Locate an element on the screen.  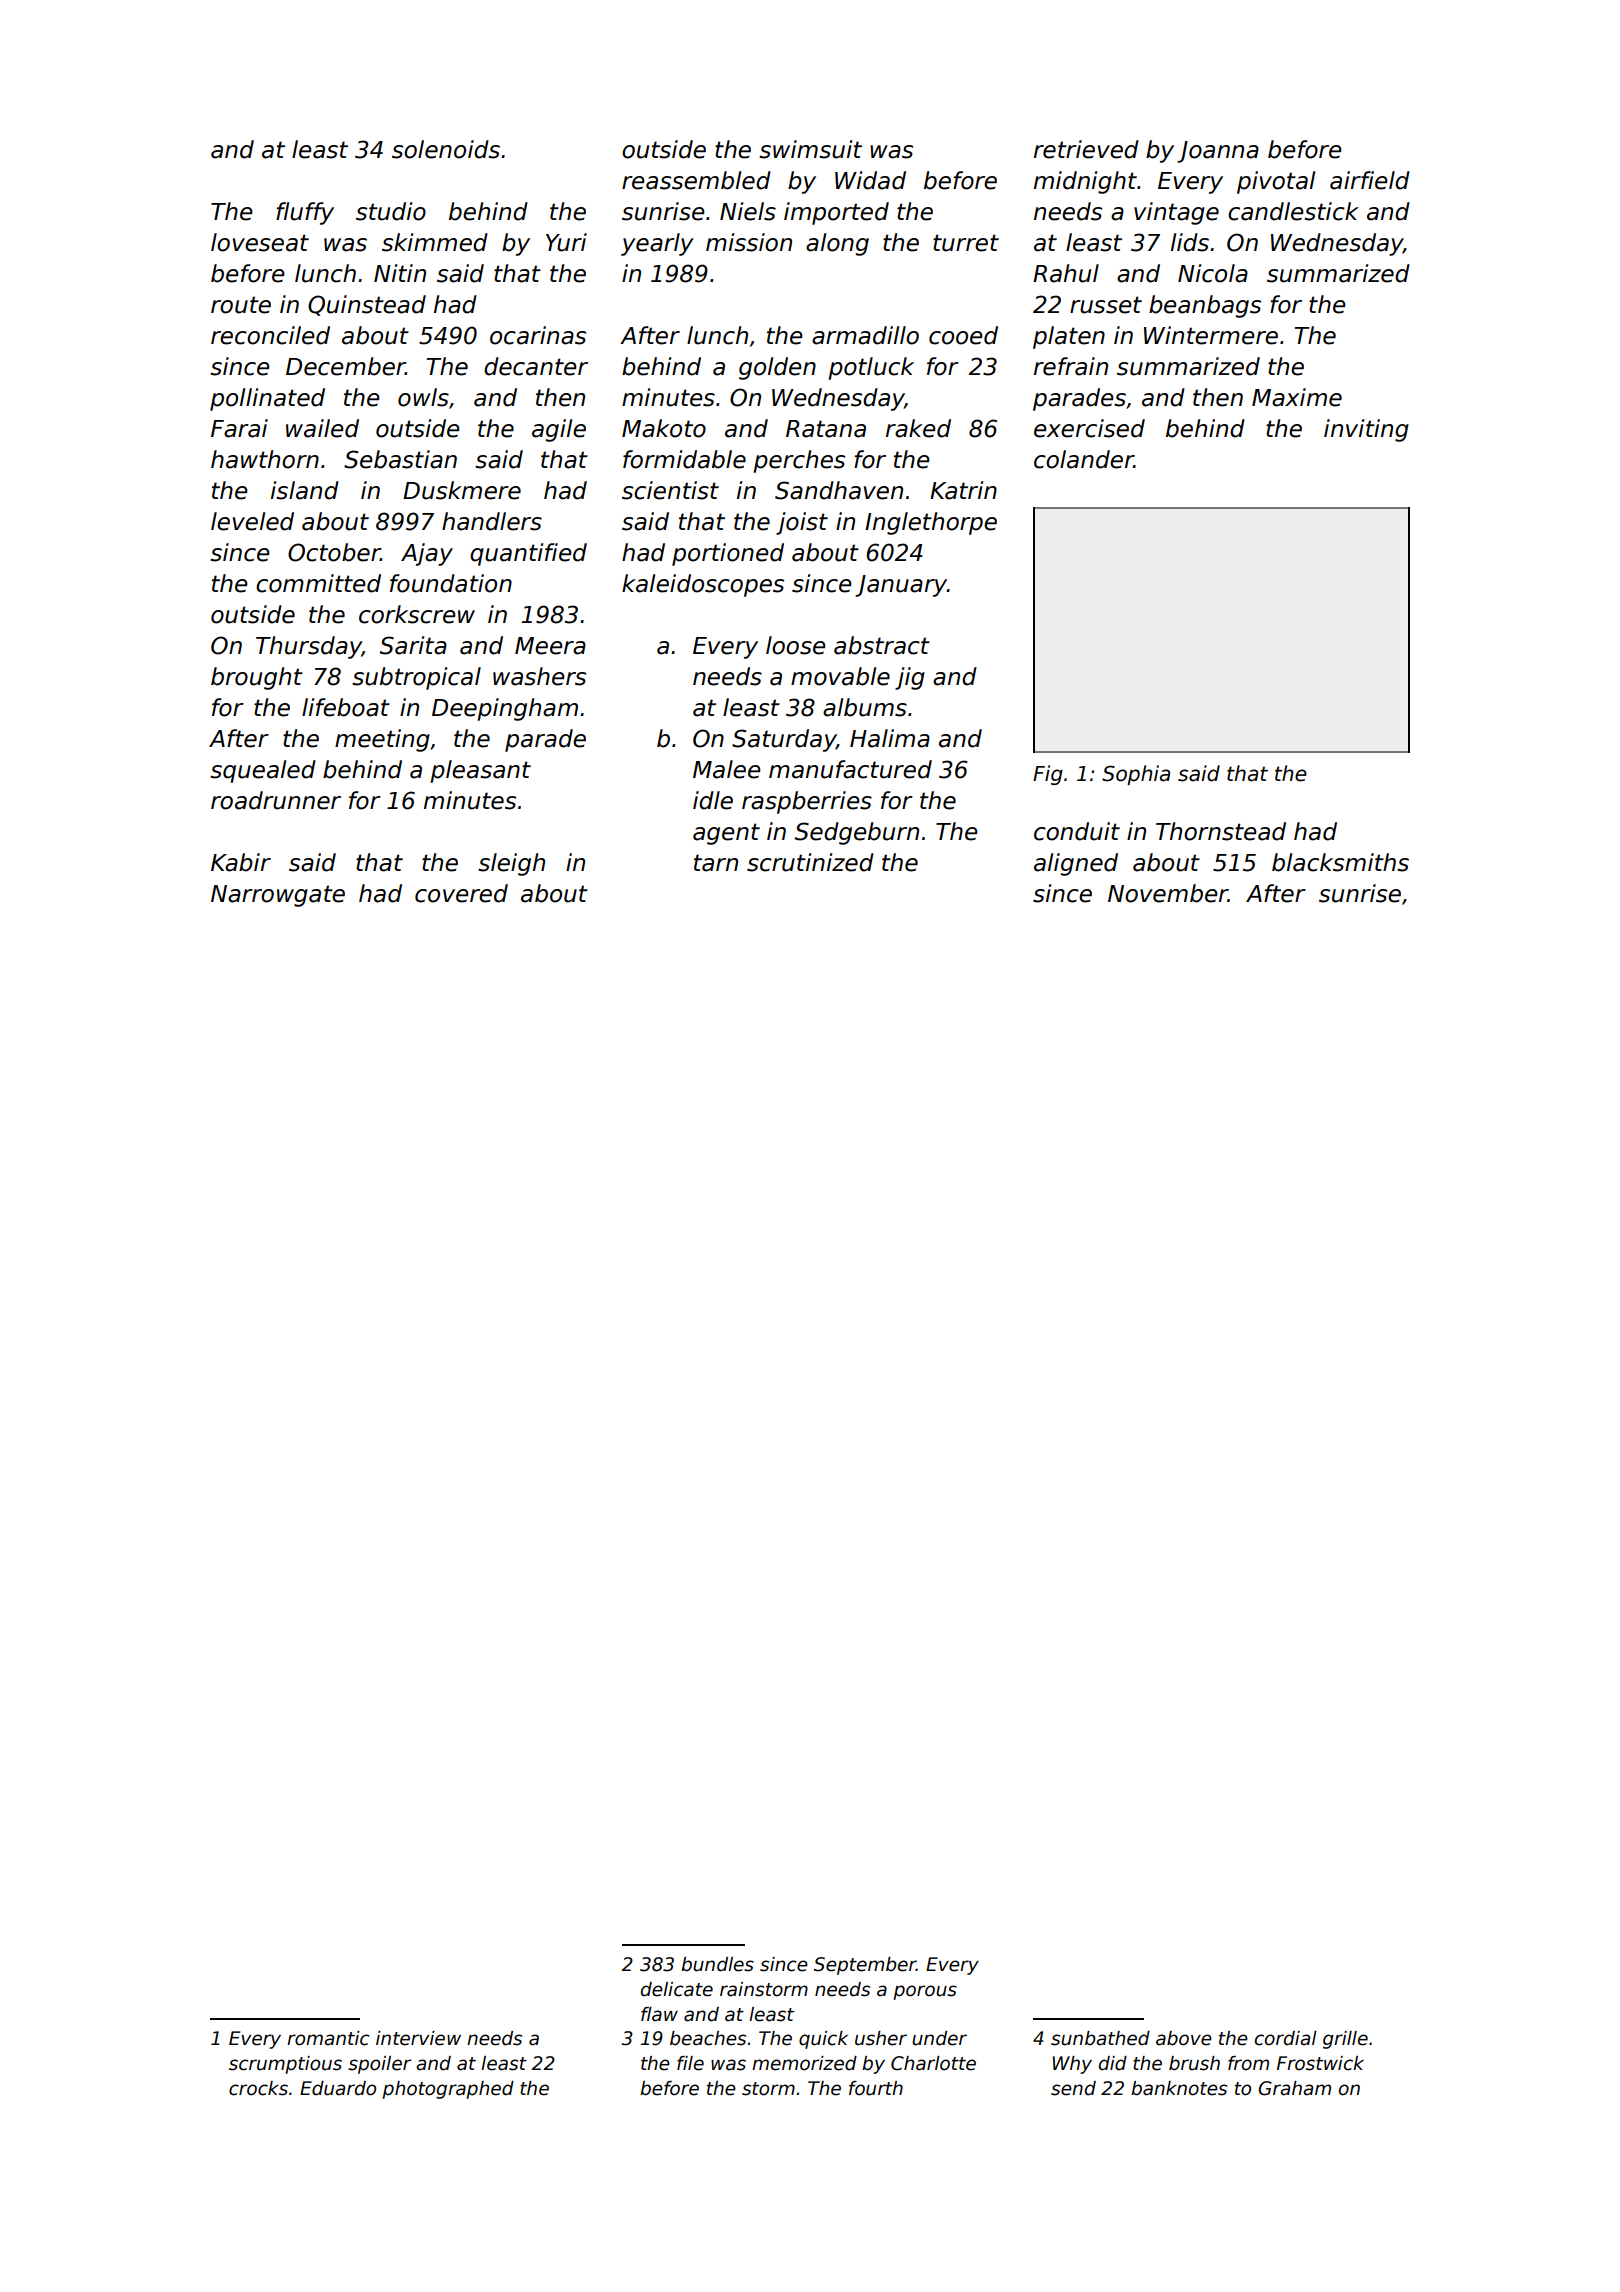
romantic is located at coordinates (328, 2038).
